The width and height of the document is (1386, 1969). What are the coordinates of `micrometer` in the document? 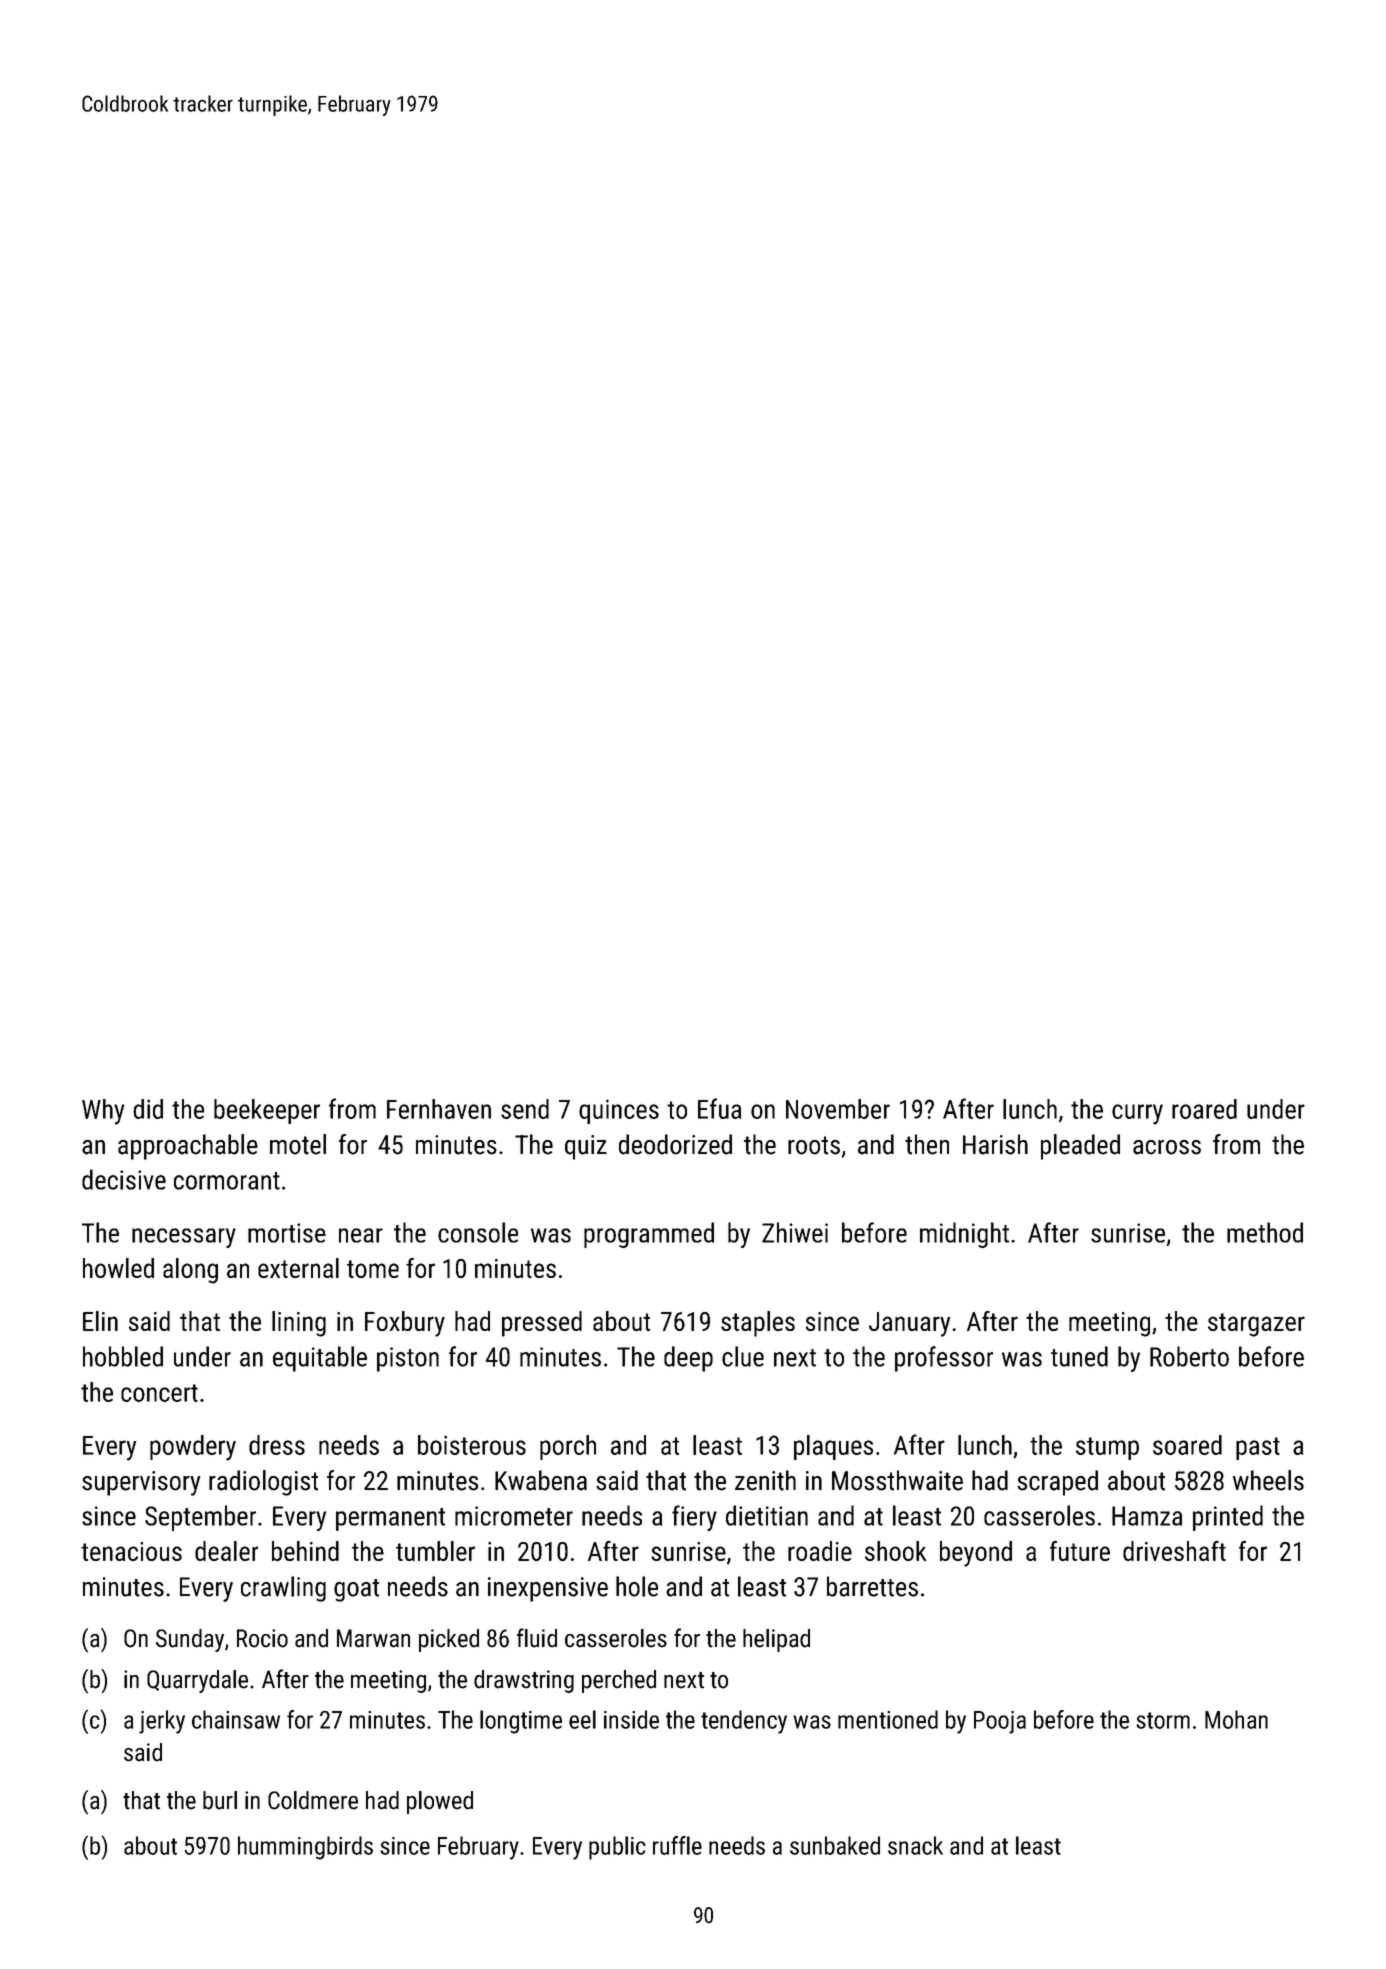 It's located at (514, 1516).
